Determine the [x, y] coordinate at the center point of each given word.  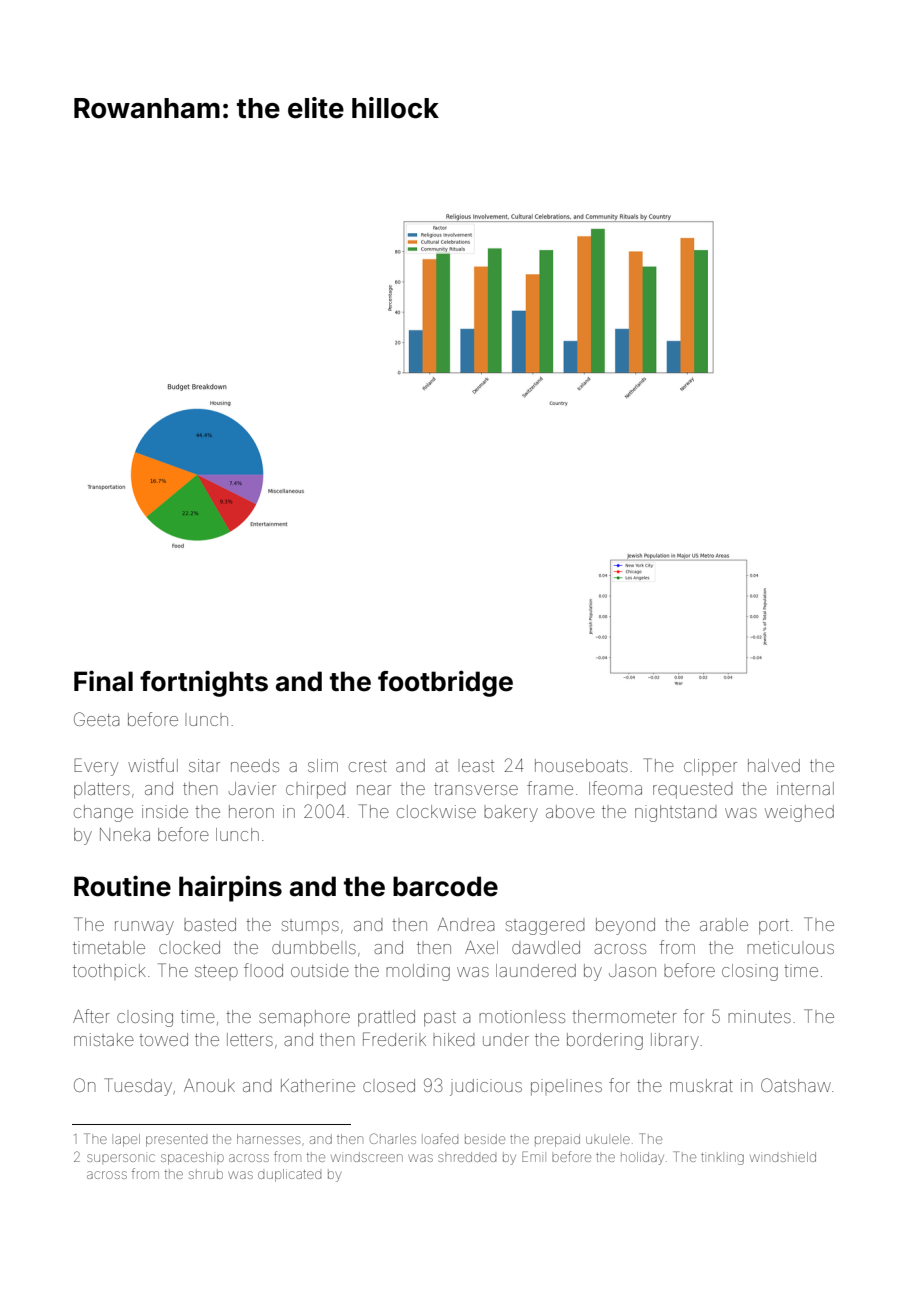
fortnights [204, 683]
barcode [445, 886]
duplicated [289, 1175]
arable [724, 924]
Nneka [125, 834]
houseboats [581, 765]
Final [103, 681]
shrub [206, 1175]
